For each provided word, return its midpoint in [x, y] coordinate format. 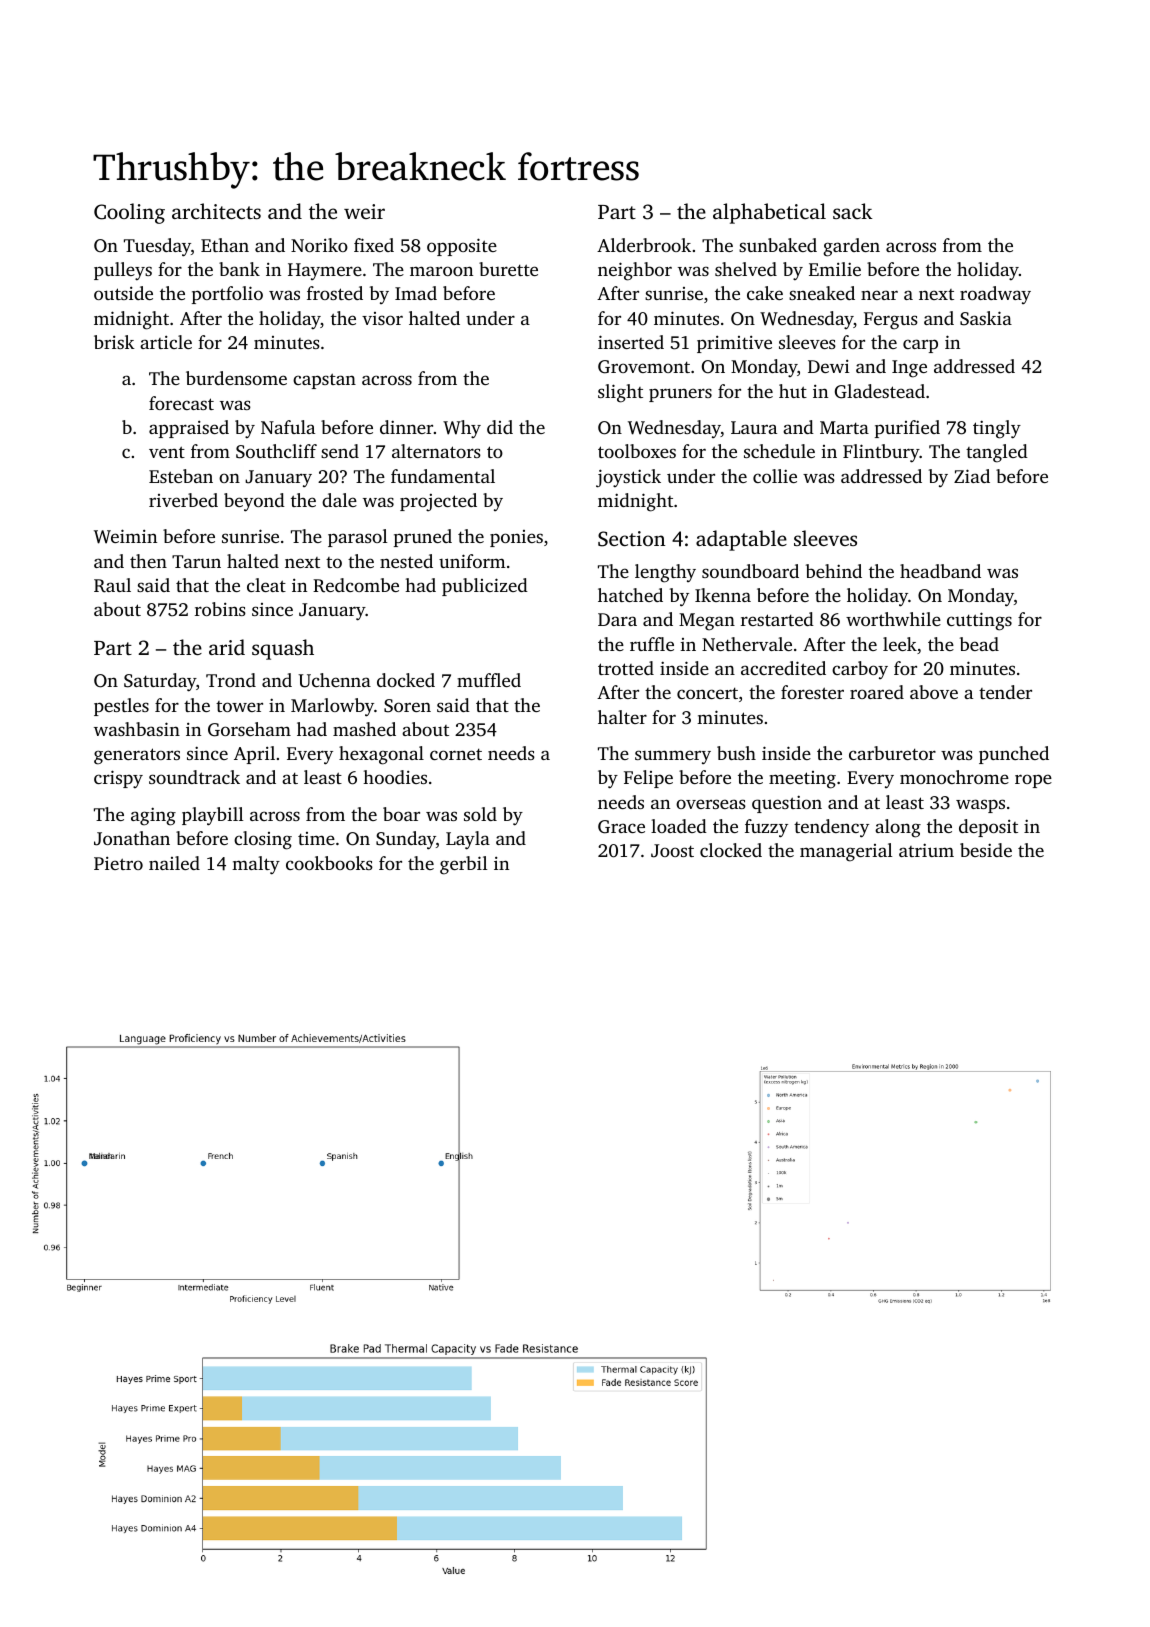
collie [775, 476]
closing [263, 840]
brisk [114, 342]
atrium [926, 850]
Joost [672, 851]
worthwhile [893, 619]
